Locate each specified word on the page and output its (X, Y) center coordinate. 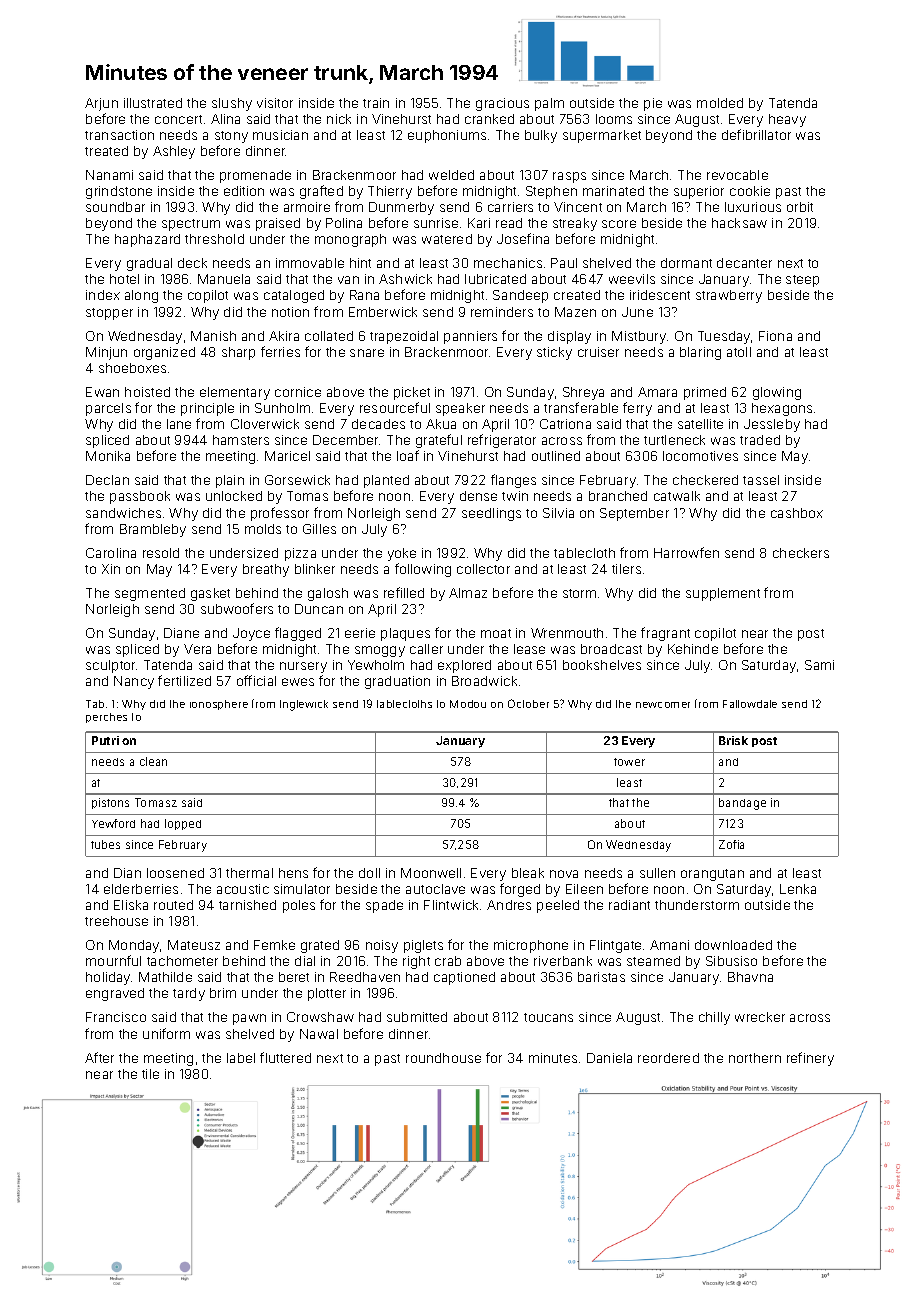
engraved (115, 994)
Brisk (733, 740)
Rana (364, 295)
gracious (502, 104)
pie (653, 104)
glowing (777, 393)
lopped (183, 824)
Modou (468, 704)
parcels (108, 409)
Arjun (101, 104)
